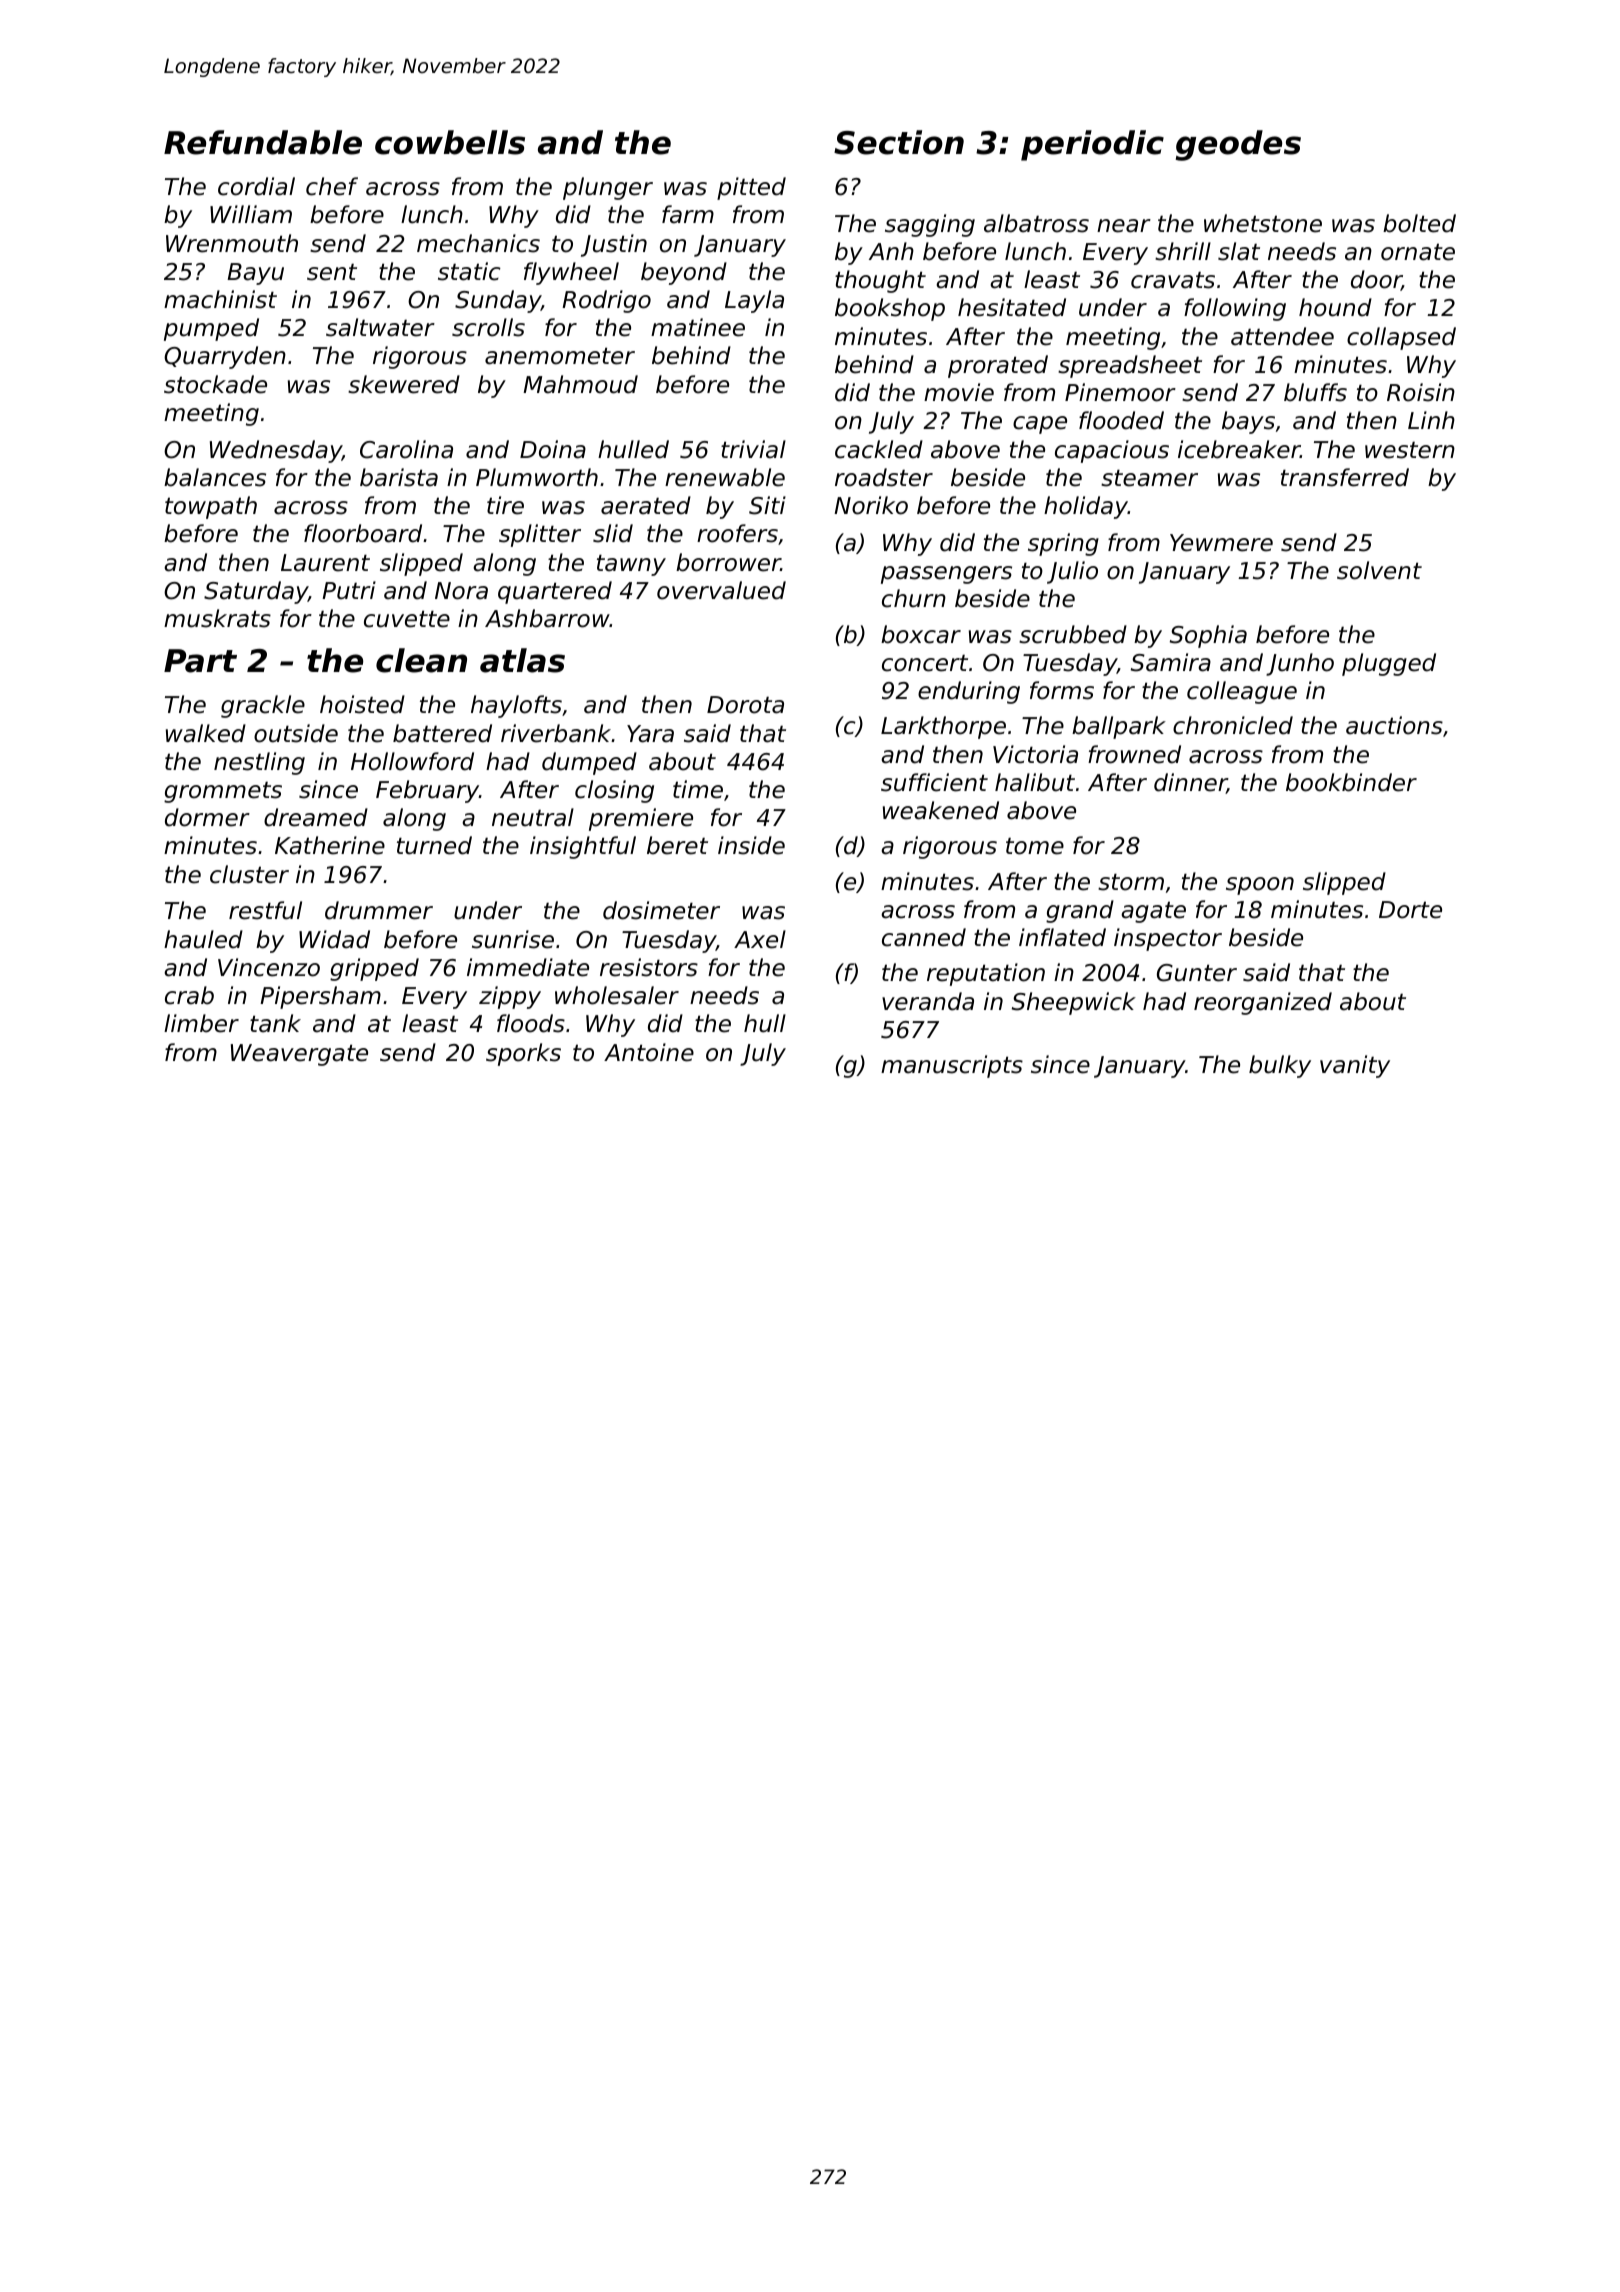 The height and width of the screenshot is (2292, 1620). Describe the element at coordinates (650, 734) in the screenshot. I see `Yara` at that location.
